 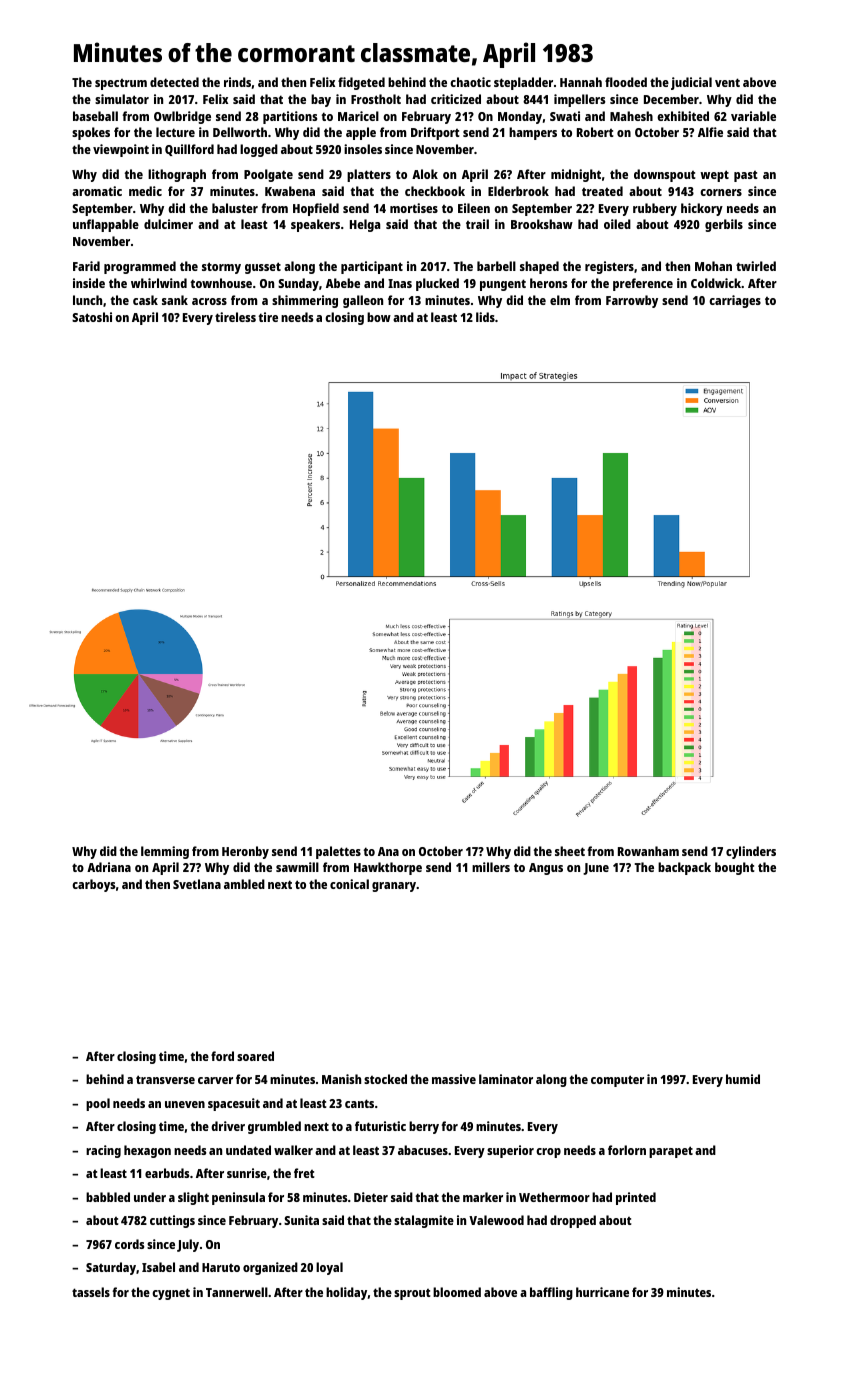 What do you see at coordinates (632, 301) in the document?
I see `Farrowby` at bounding box center [632, 301].
